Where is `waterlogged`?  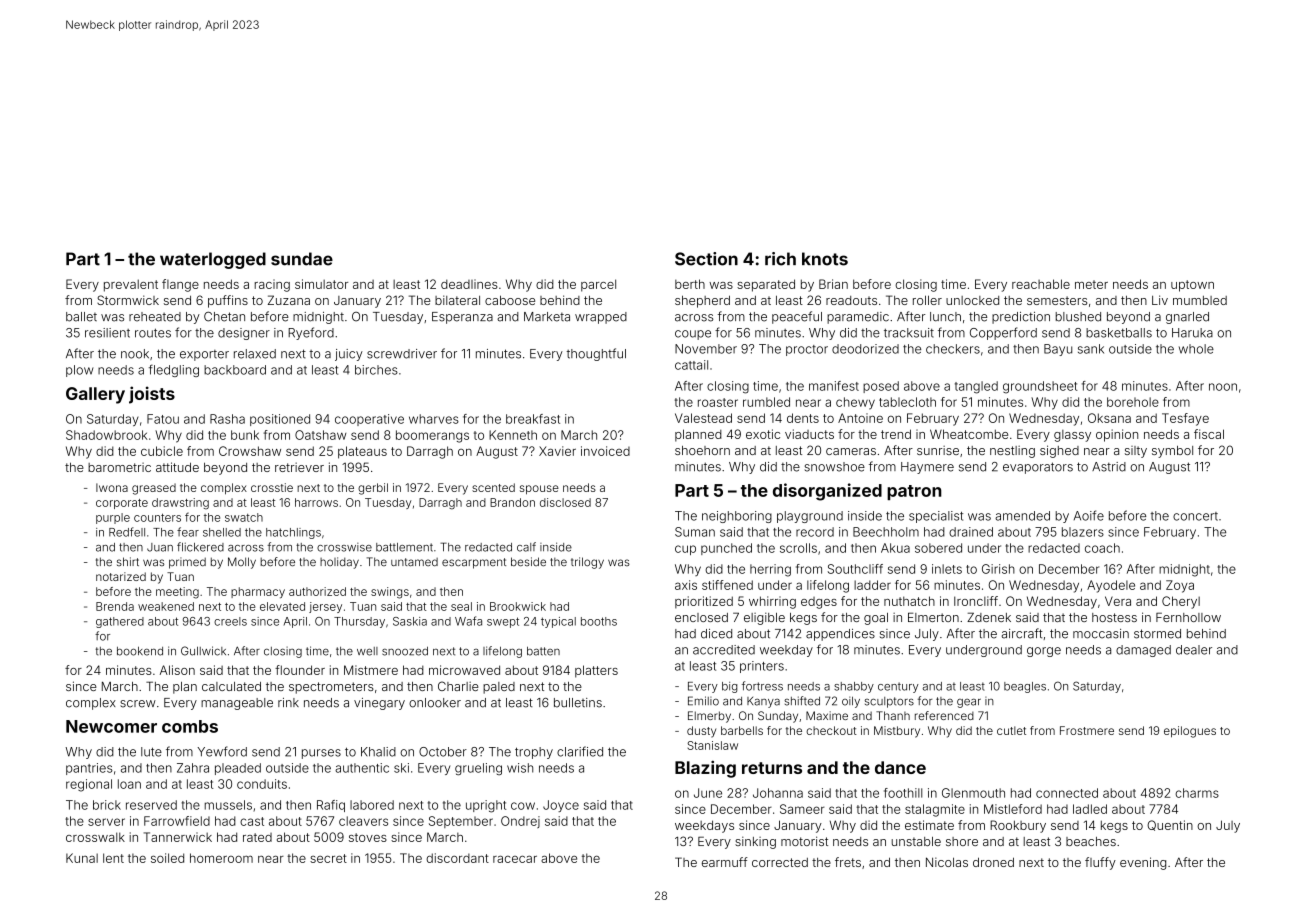 waterlogged is located at coordinates (213, 260).
